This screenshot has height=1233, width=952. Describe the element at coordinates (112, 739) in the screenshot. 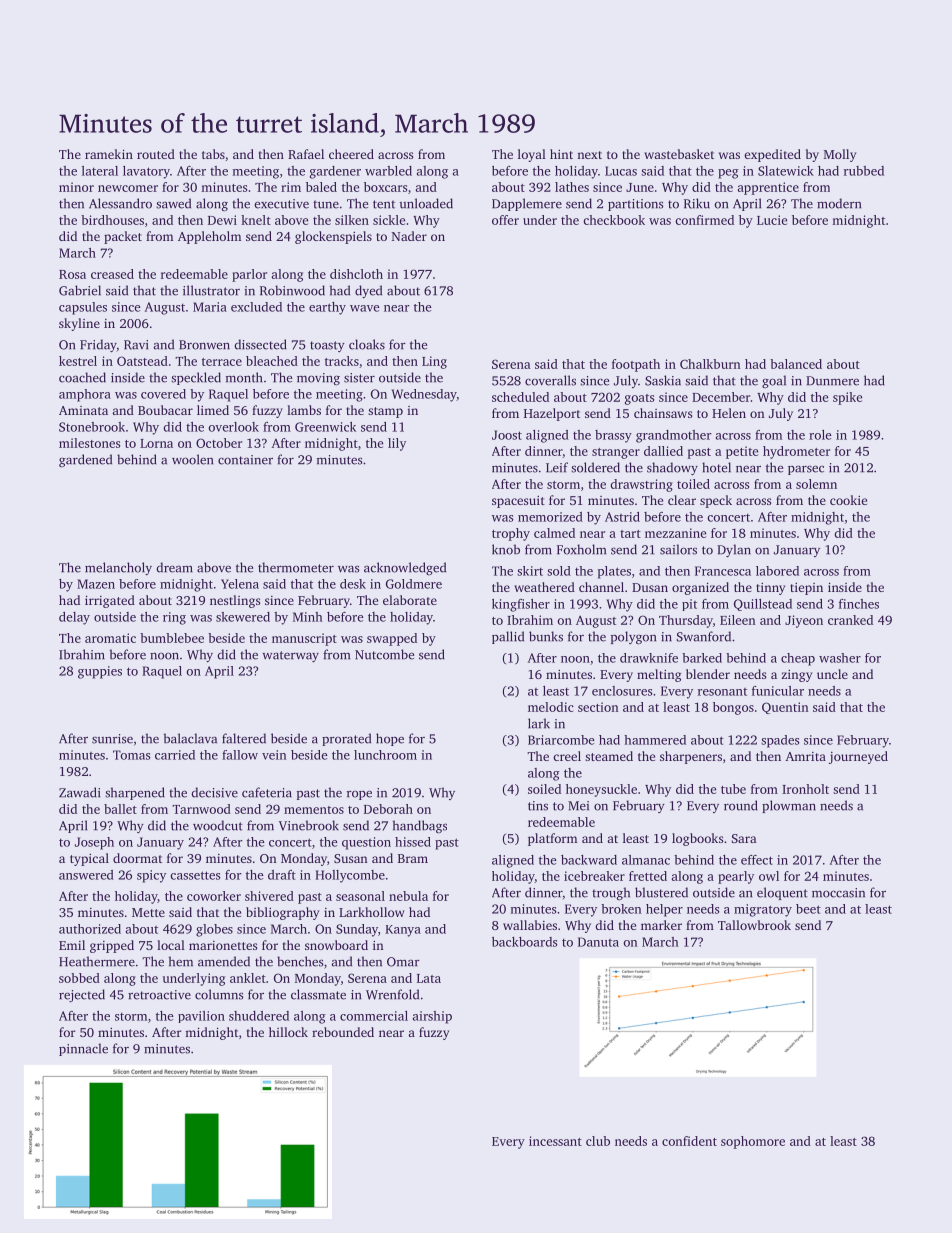

I see `sunrise` at that location.
